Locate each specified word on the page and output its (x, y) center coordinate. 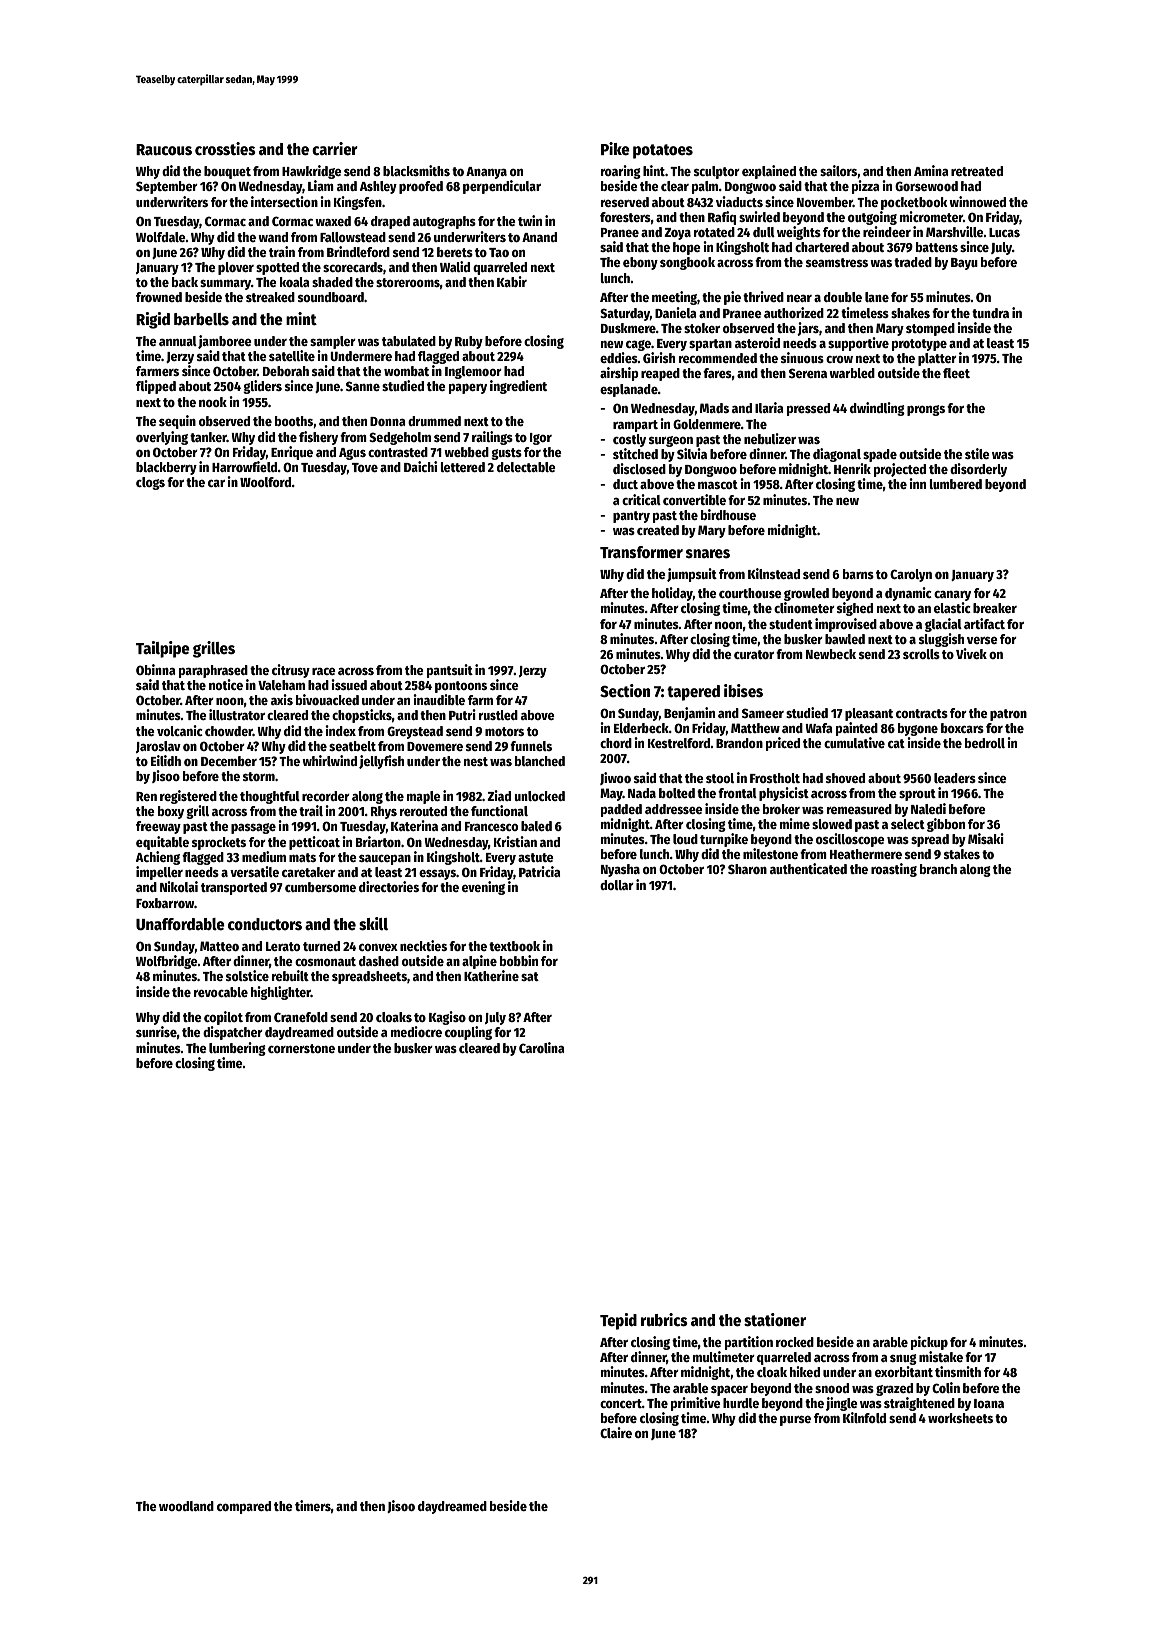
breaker (995, 608)
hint (654, 170)
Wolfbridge (167, 962)
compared (244, 1507)
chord (616, 743)
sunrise (156, 1031)
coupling (468, 1033)
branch (938, 869)
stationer (775, 1319)
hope (687, 248)
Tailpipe (163, 649)
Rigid (153, 320)
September (167, 187)
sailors (839, 171)
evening (483, 888)
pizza (866, 187)
